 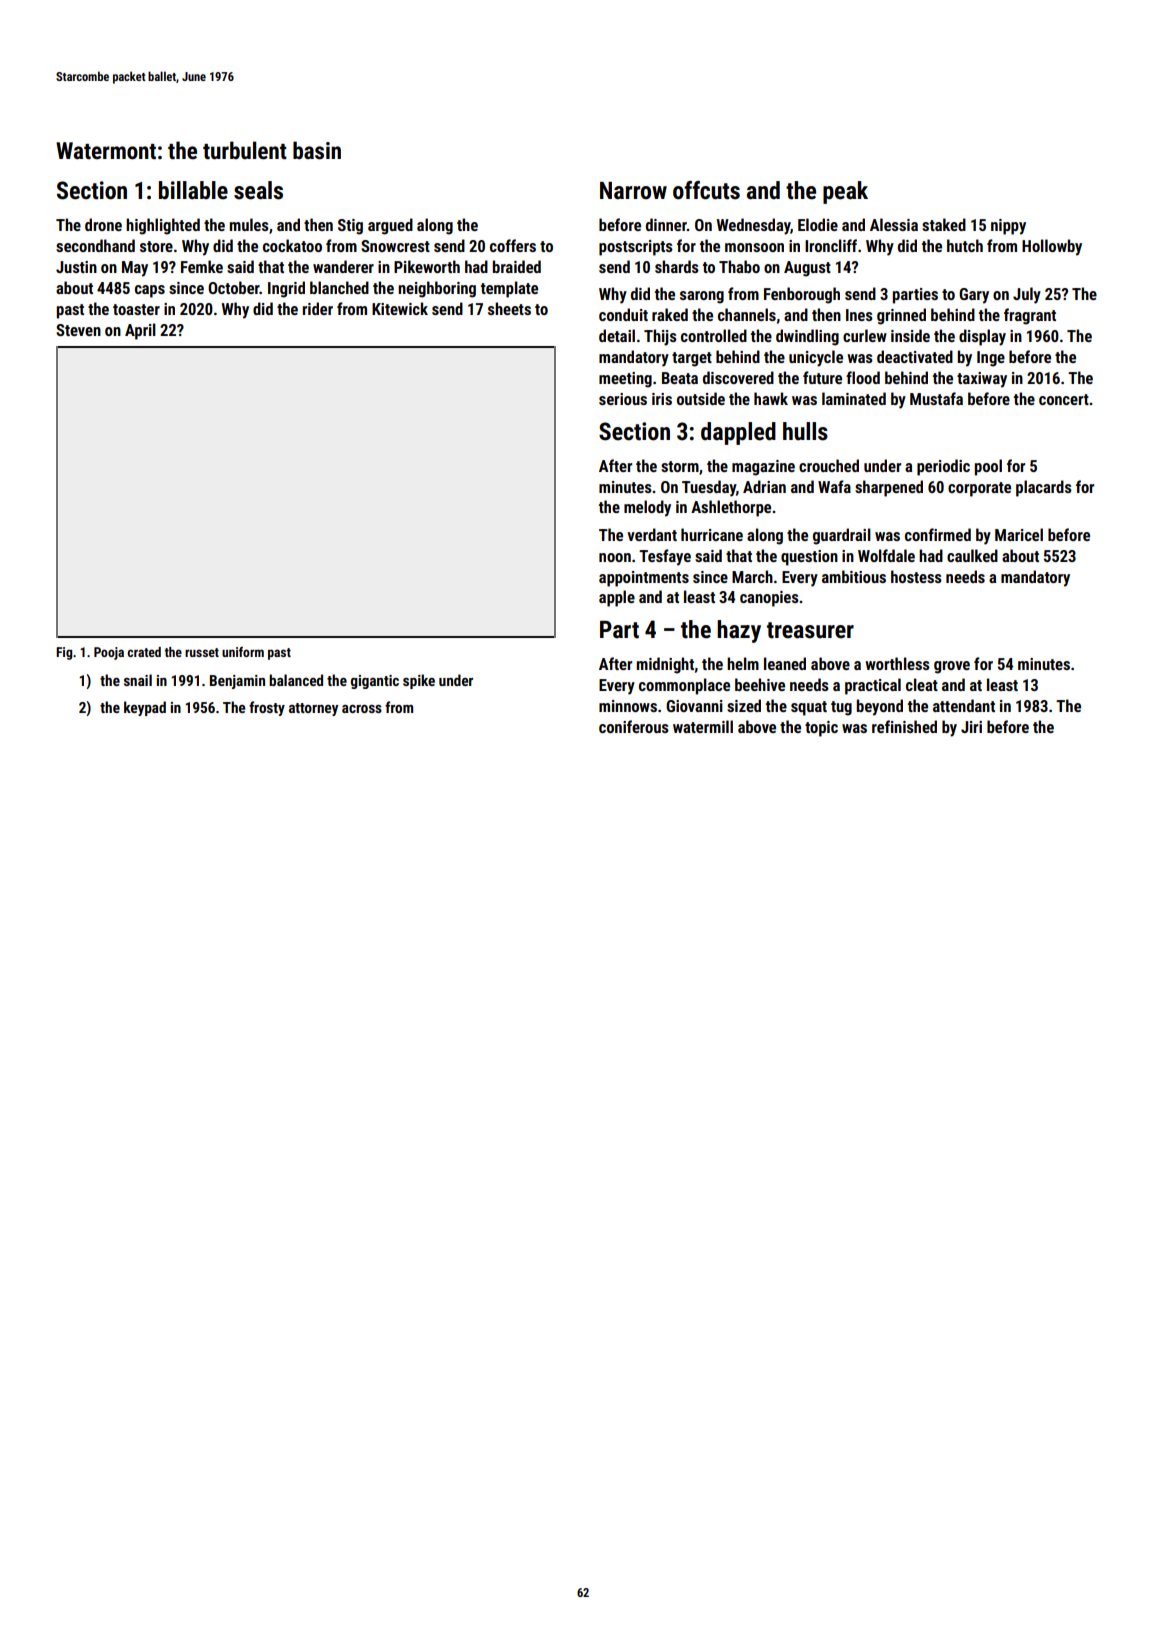 What do you see at coordinates (636, 248) in the screenshot?
I see `postscripts` at bounding box center [636, 248].
